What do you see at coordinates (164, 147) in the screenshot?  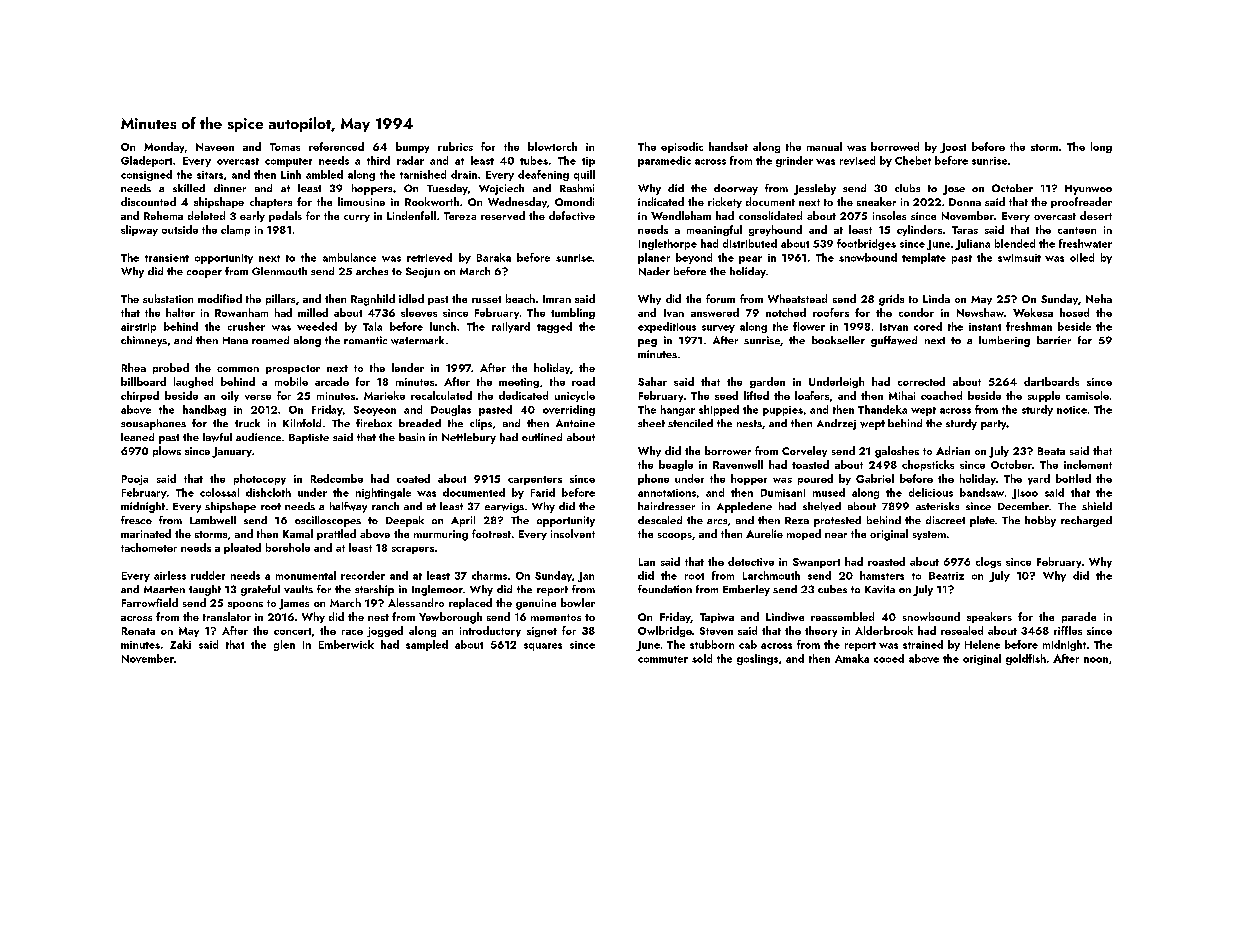 I see `Monday` at bounding box center [164, 147].
